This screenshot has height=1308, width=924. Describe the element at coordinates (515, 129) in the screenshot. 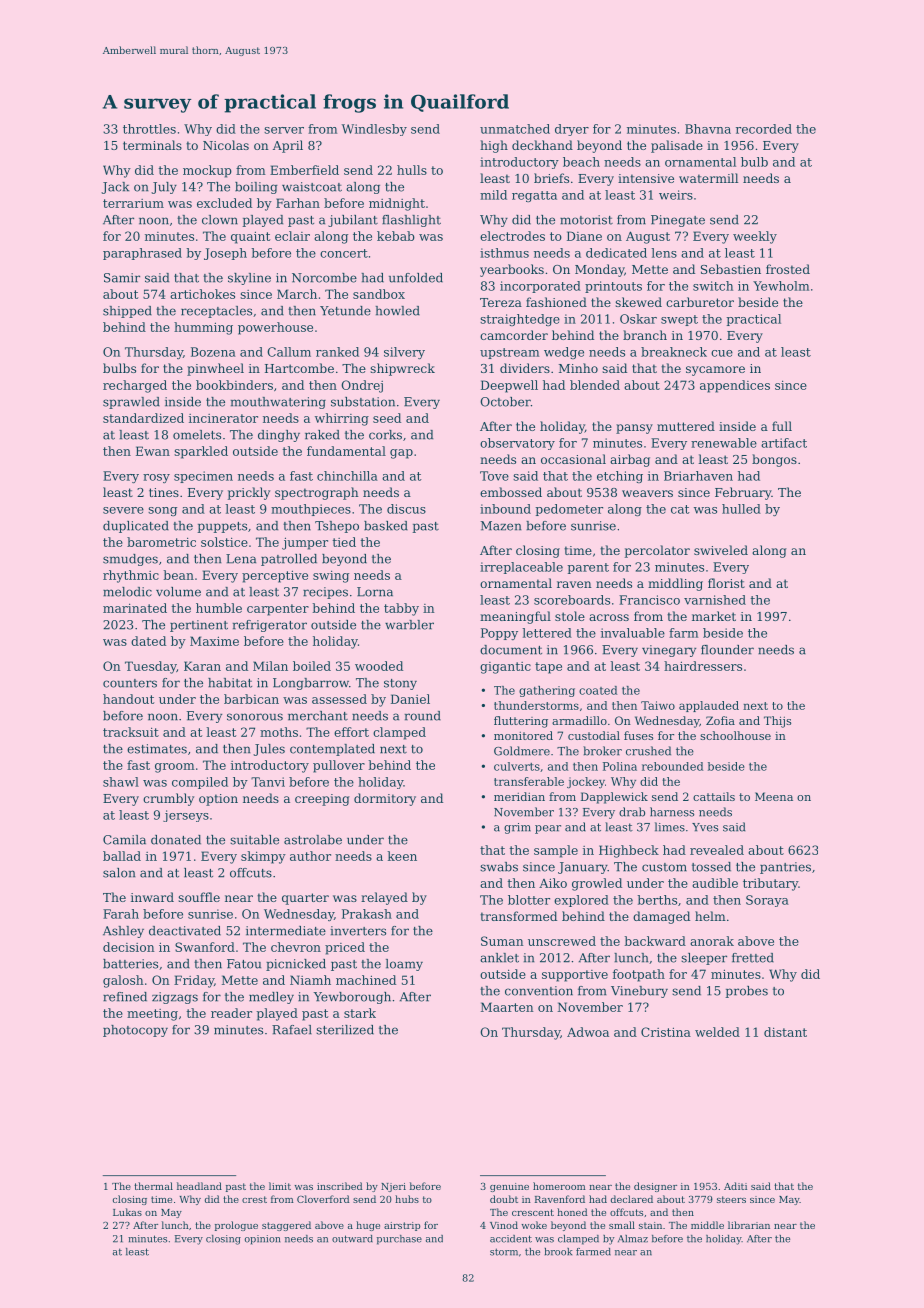

I see `unmatched` at that location.
